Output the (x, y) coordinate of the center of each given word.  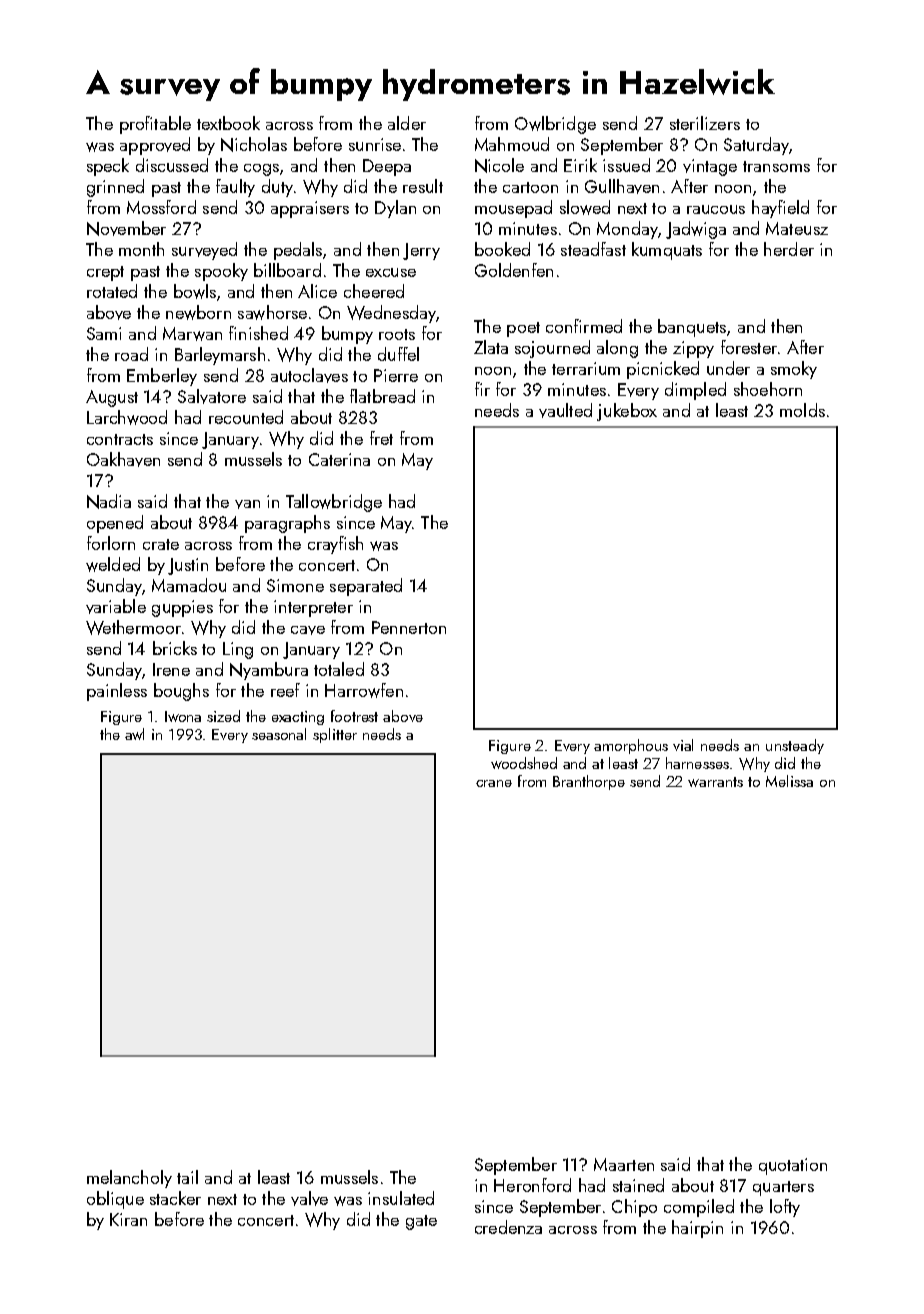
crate (161, 544)
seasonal (279, 734)
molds (802, 410)
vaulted (565, 410)
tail (187, 1177)
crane (494, 783)
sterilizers (705, 123)
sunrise (375, 144)
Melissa (789, 781)
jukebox (627, 412)
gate (421, 1222)
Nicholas (254, 144)
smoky (794, 370)
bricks (175, 648)
